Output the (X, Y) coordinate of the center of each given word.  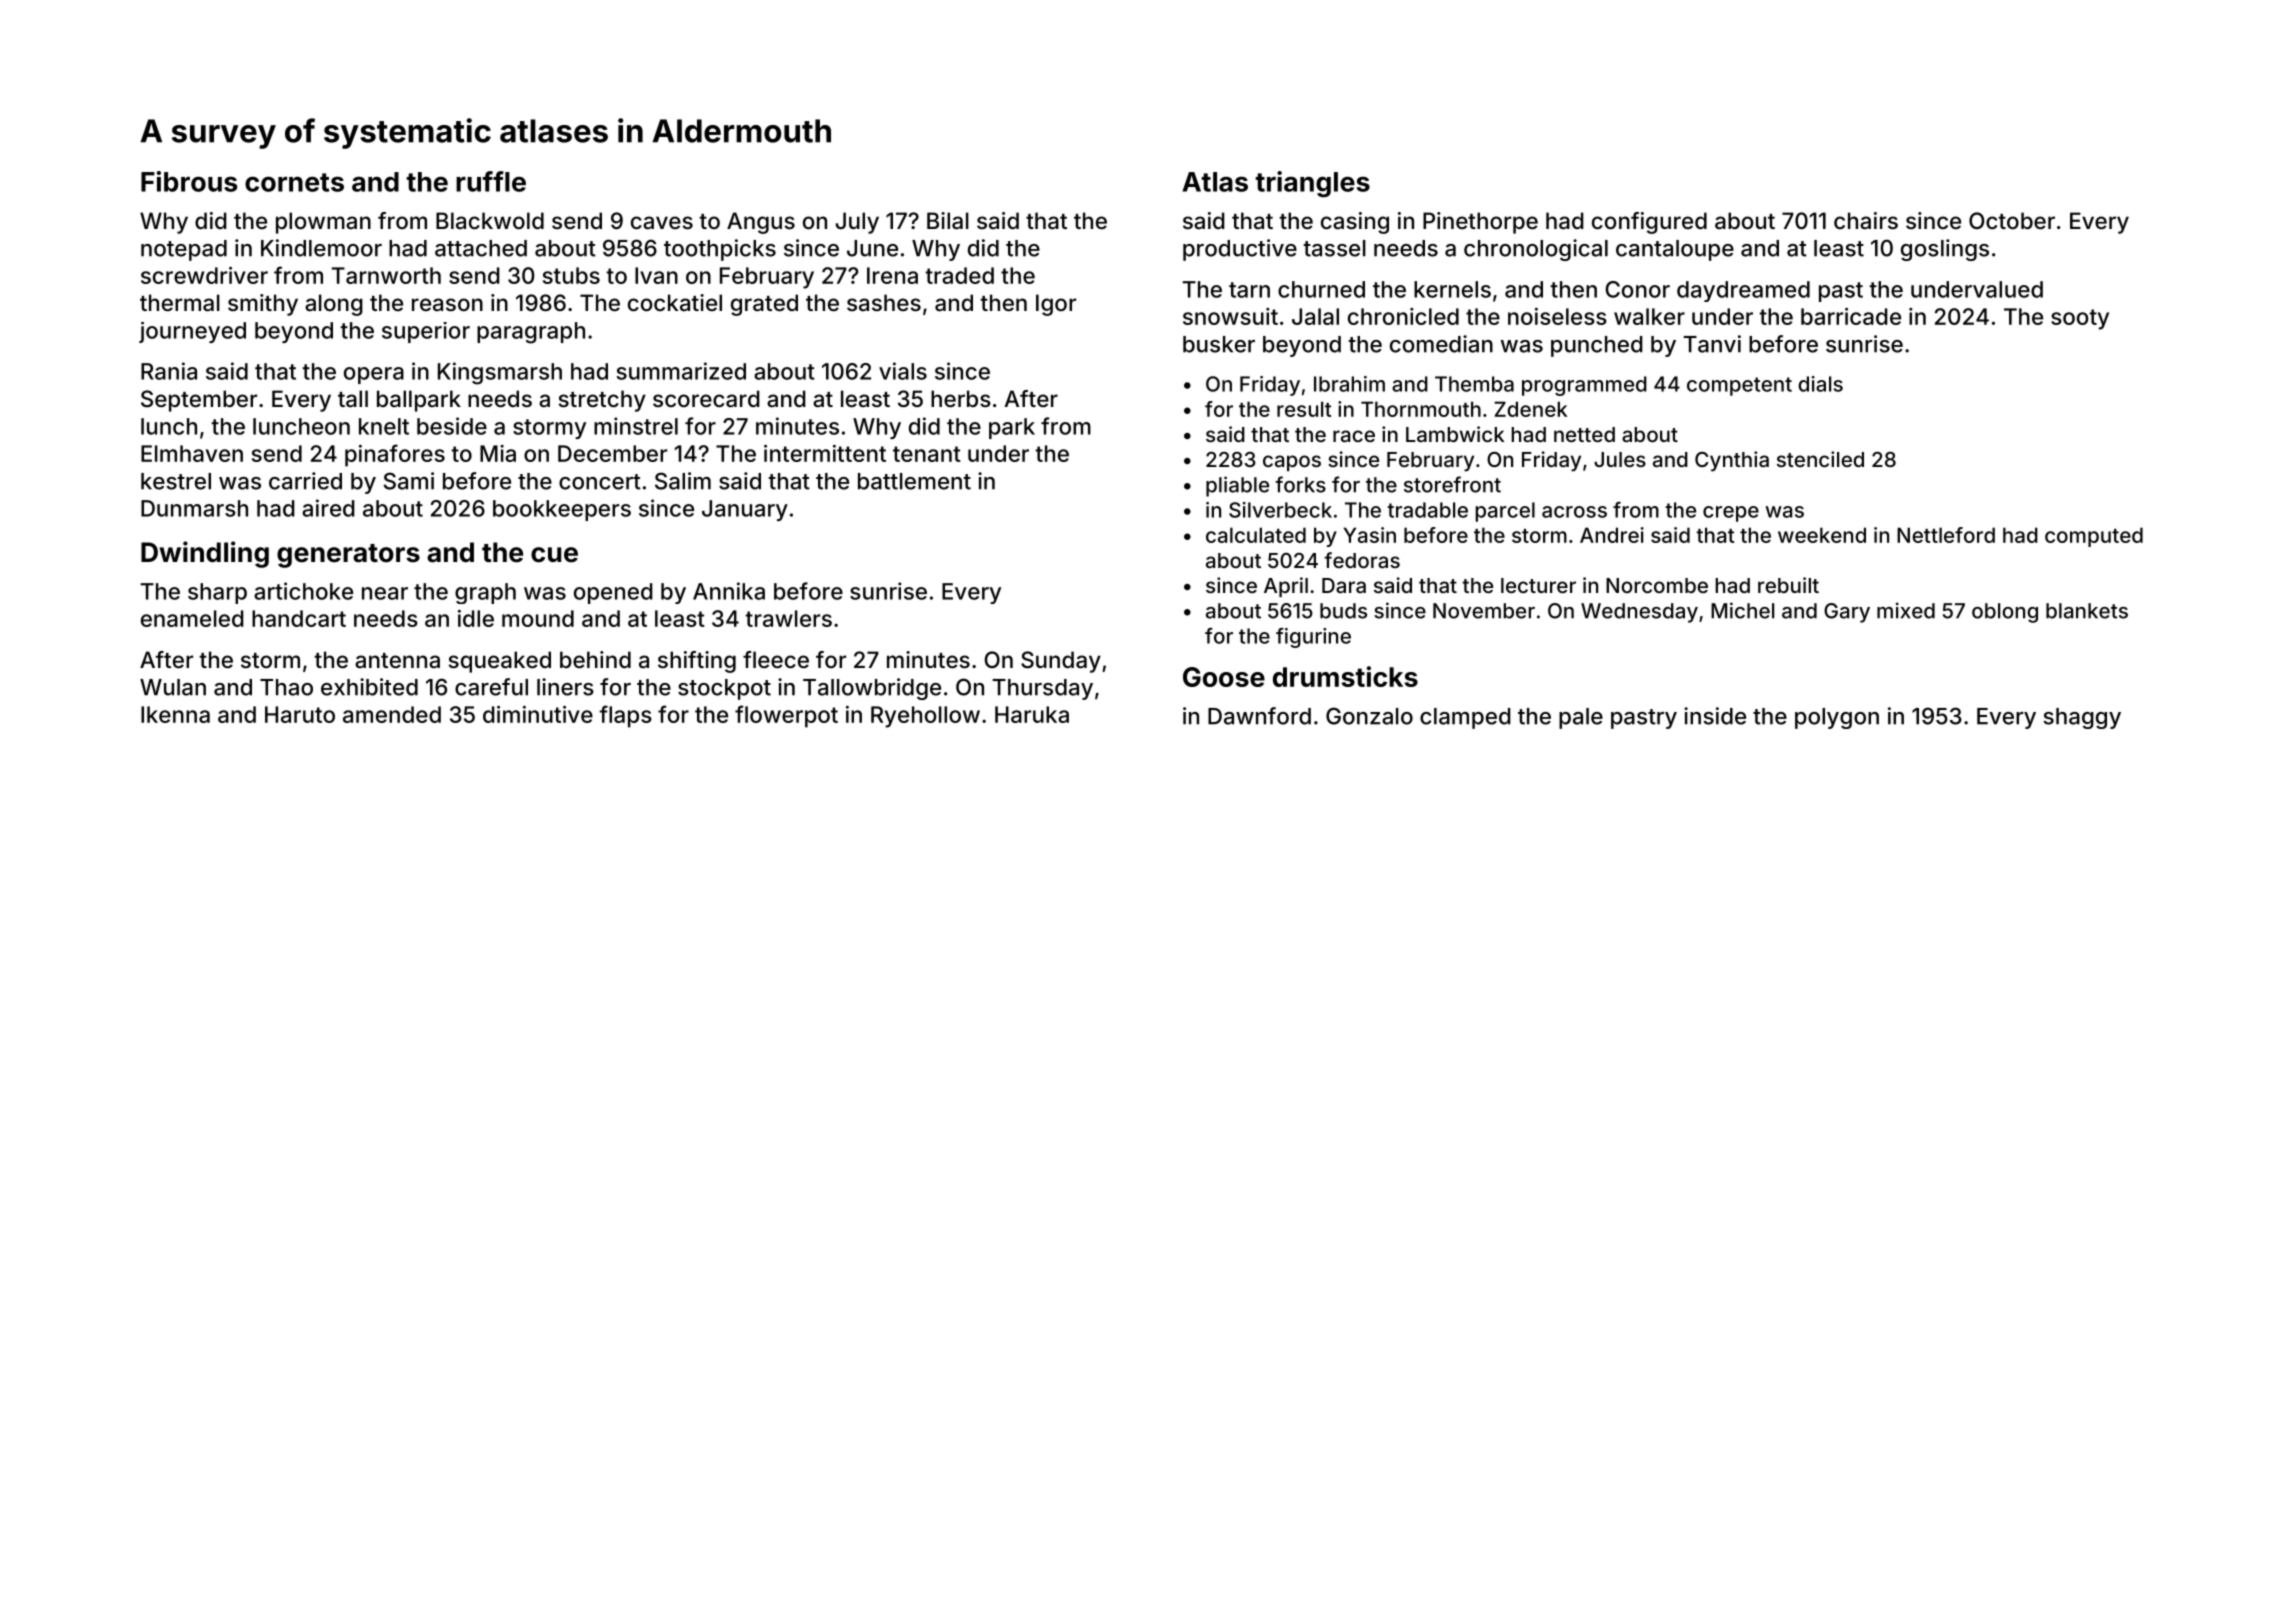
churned (1321, 289)
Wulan (173, 687)
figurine (1313, 638)
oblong (2005, 613)
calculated (1256, 535)
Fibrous (189, 181)
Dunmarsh (194, 508)
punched (1597, 346)
